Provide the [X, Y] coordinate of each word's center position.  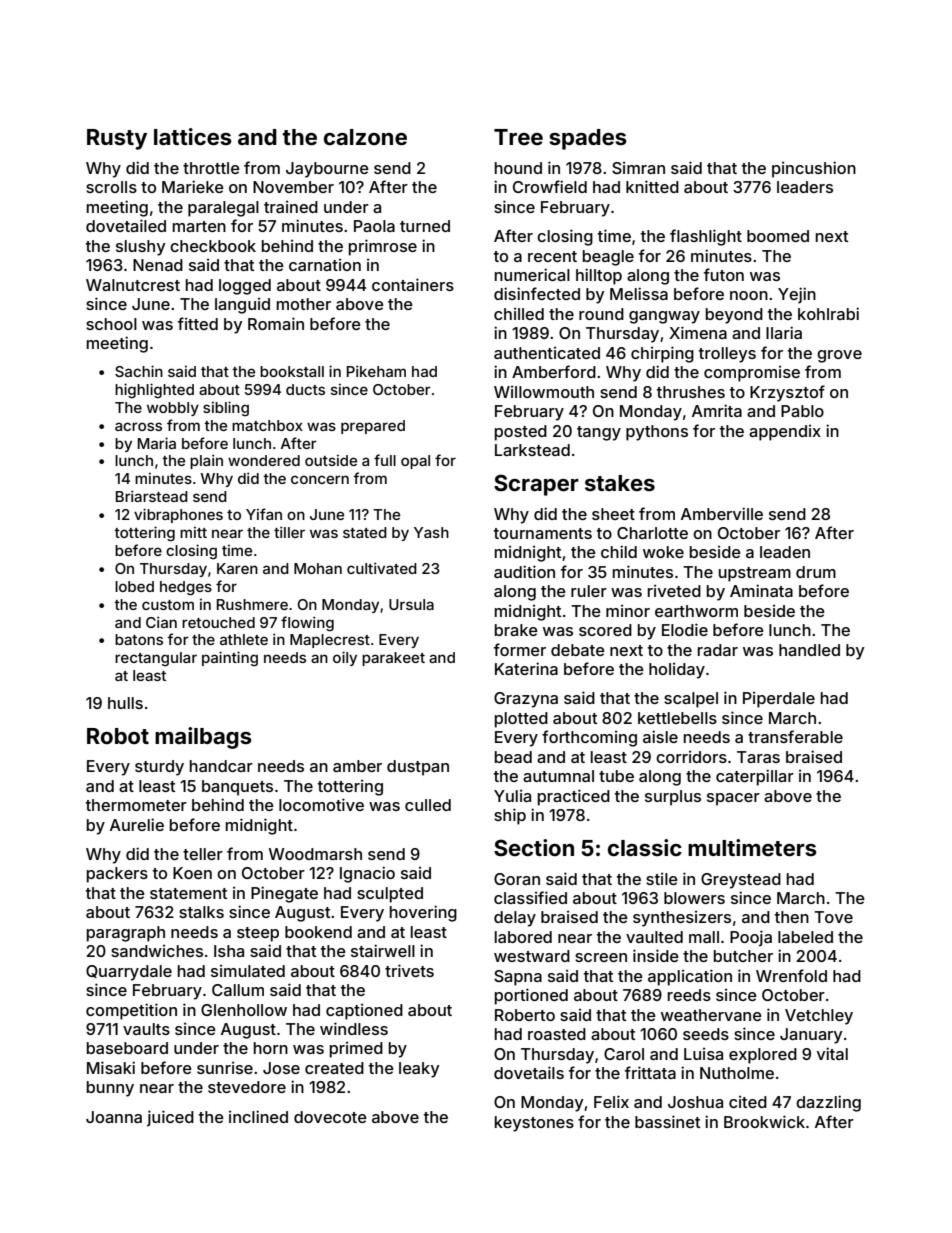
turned [425, 226]
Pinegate [284, 894]
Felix [611, 1101]
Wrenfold [791, 975]
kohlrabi [828, 313]
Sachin [139, 371]
